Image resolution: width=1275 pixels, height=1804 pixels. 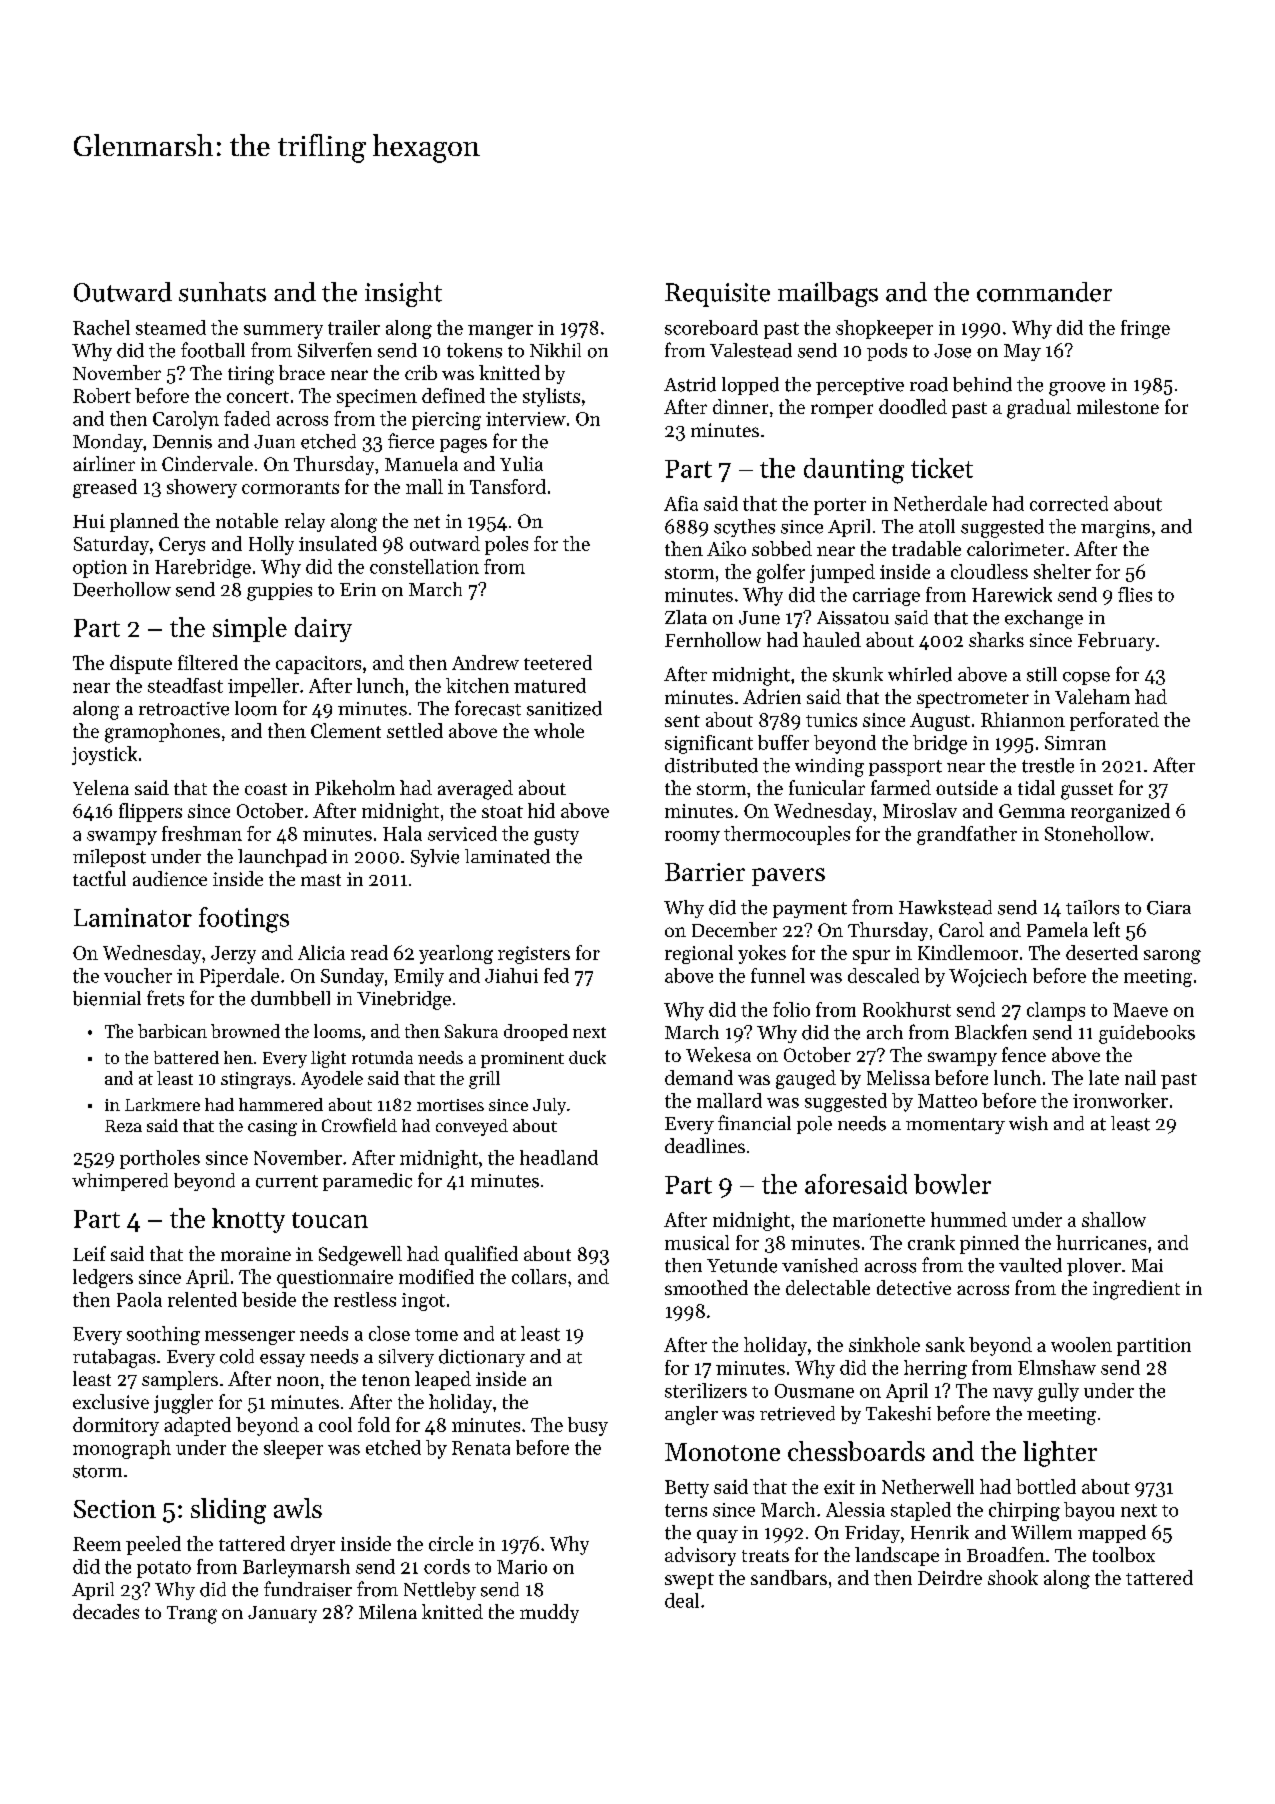 I want to click on Requisite, so click(x=717, y=295).
